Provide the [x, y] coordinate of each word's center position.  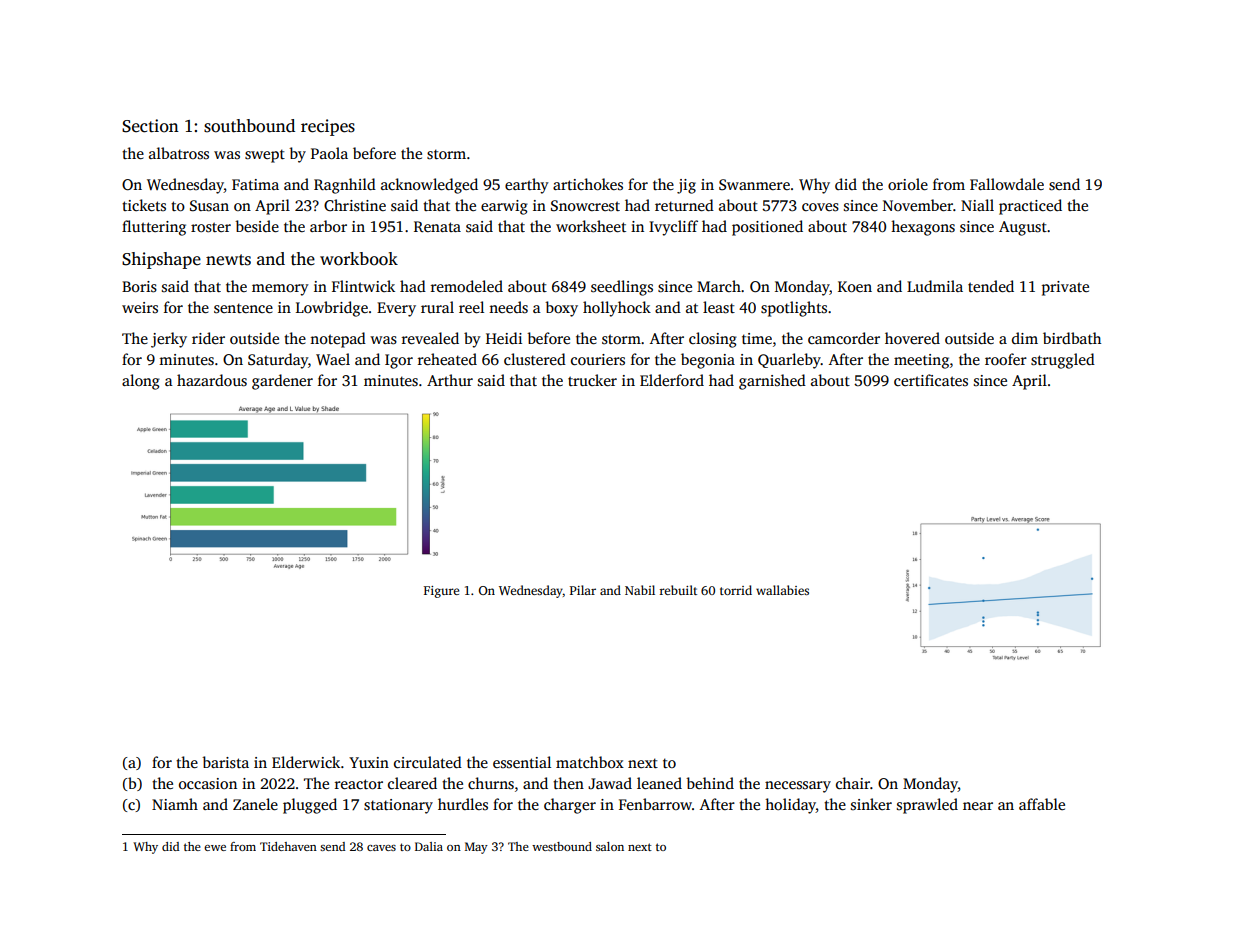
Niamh [175, 804]
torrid [736, 590]
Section [150, 126]
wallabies [782, 590]
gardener [282, 382]
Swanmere [754, 185]
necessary [798, 787]
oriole [908, 184]
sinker [871, 804]
